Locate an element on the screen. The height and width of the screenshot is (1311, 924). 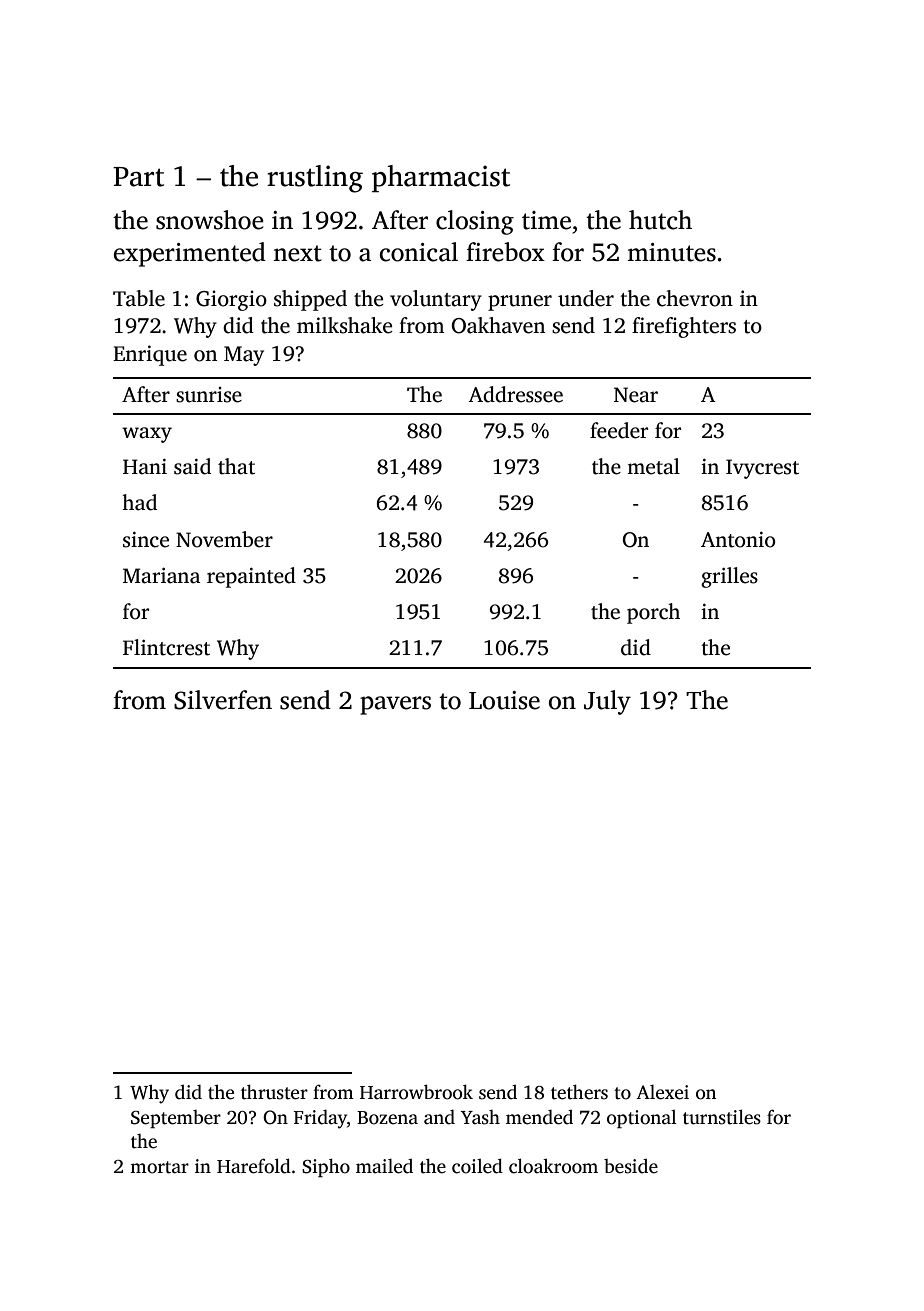
Part is located at coordinates (138, 177).
